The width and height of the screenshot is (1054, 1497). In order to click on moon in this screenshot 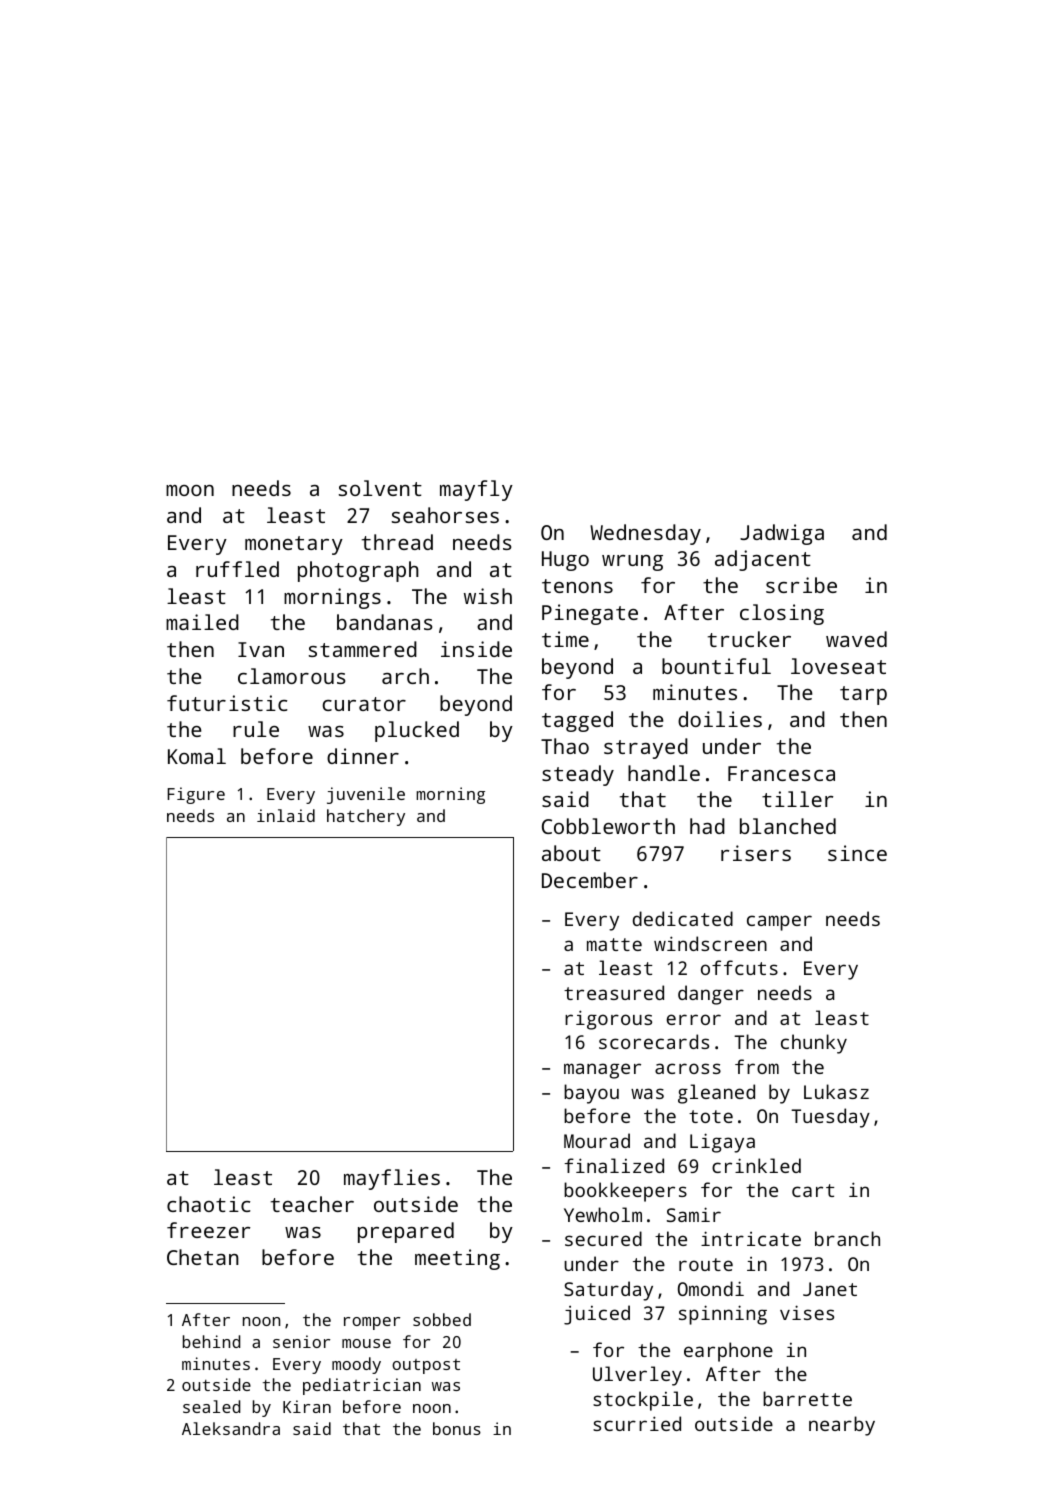, I will do `click(190, 490)`.
